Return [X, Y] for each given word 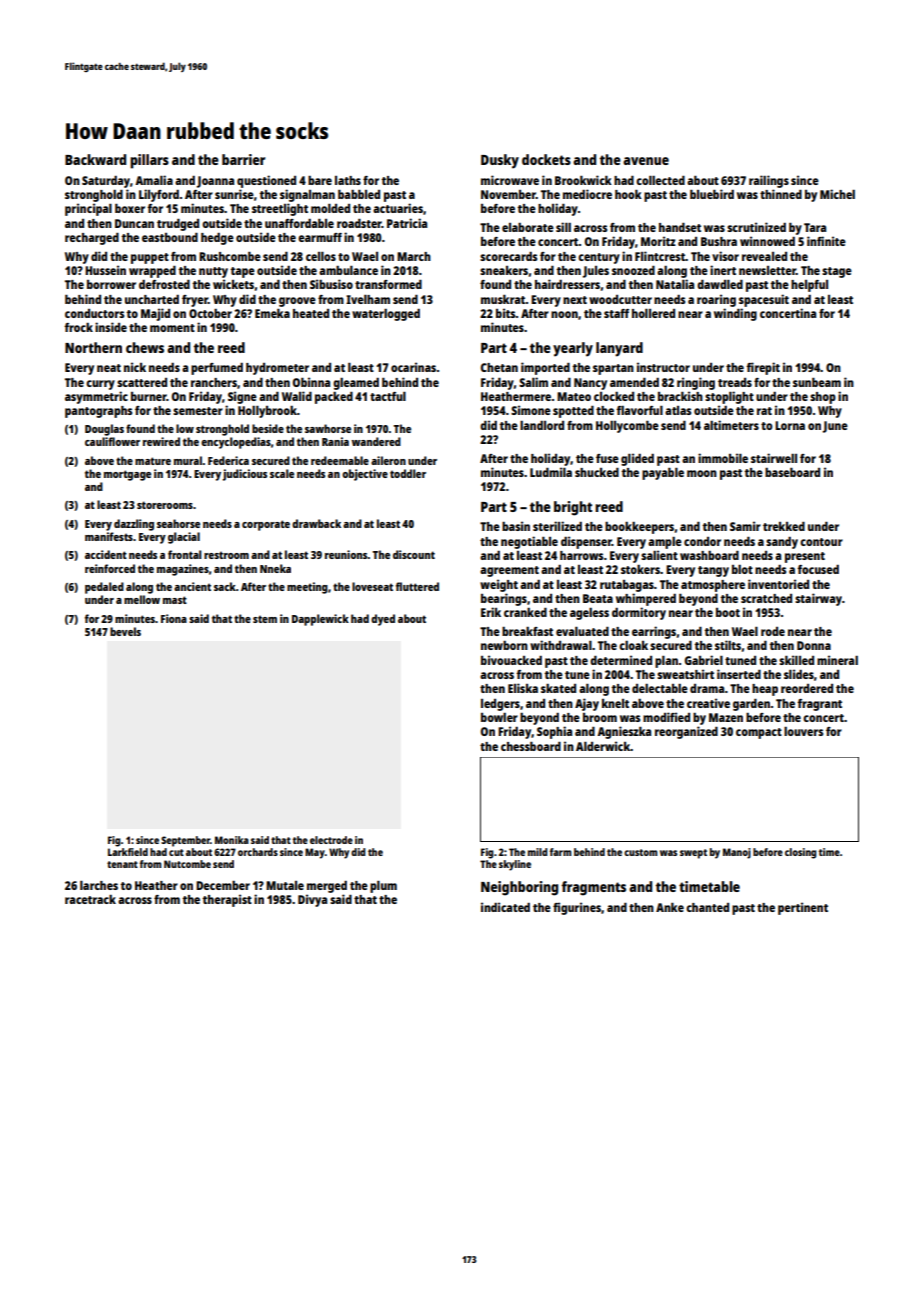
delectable [660, 688]
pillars [149, 161]
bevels [125, 631]
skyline [515, 865]
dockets [546, 159]
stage [837, 272]
